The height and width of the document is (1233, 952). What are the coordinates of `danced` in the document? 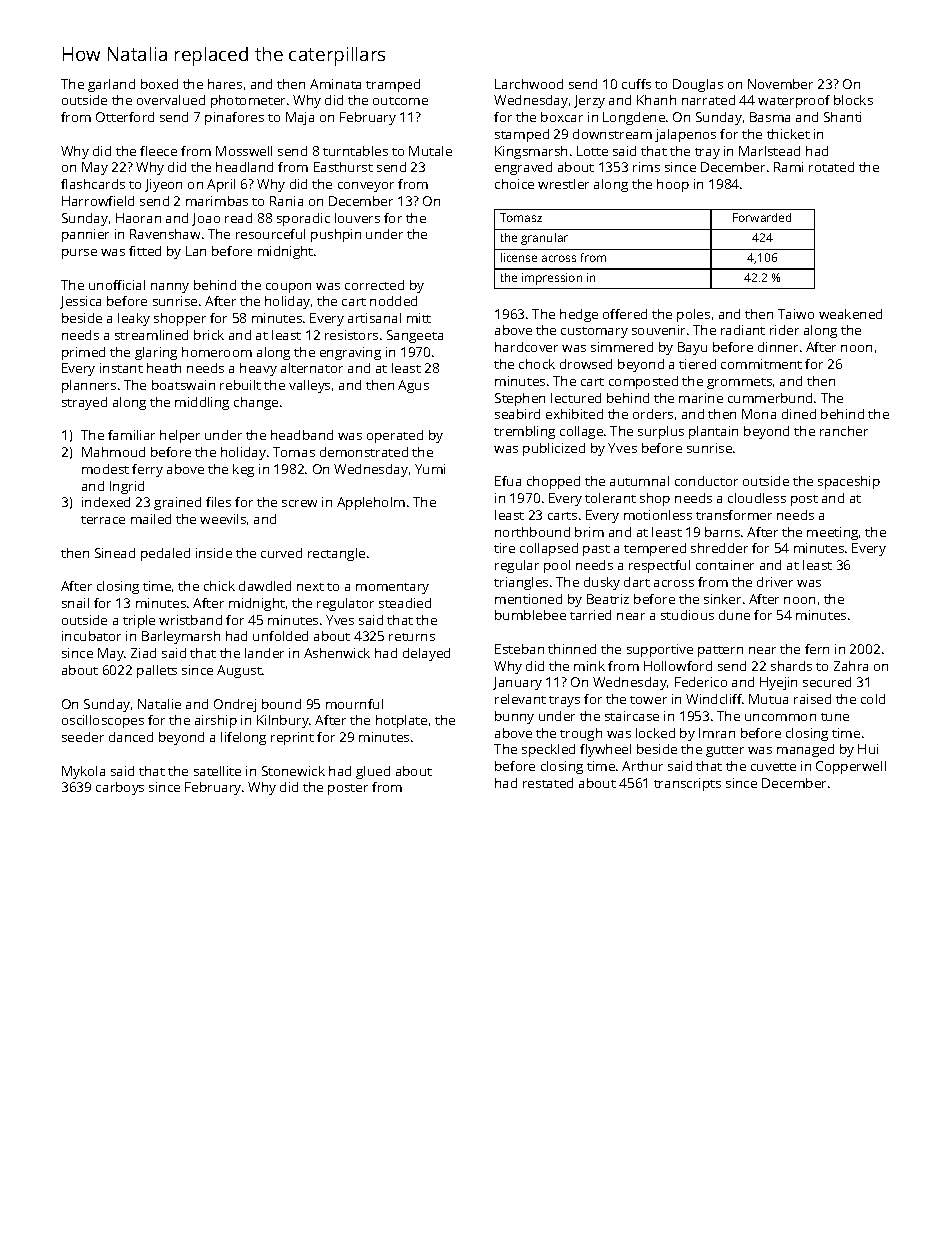 It's located at (131, 737).
